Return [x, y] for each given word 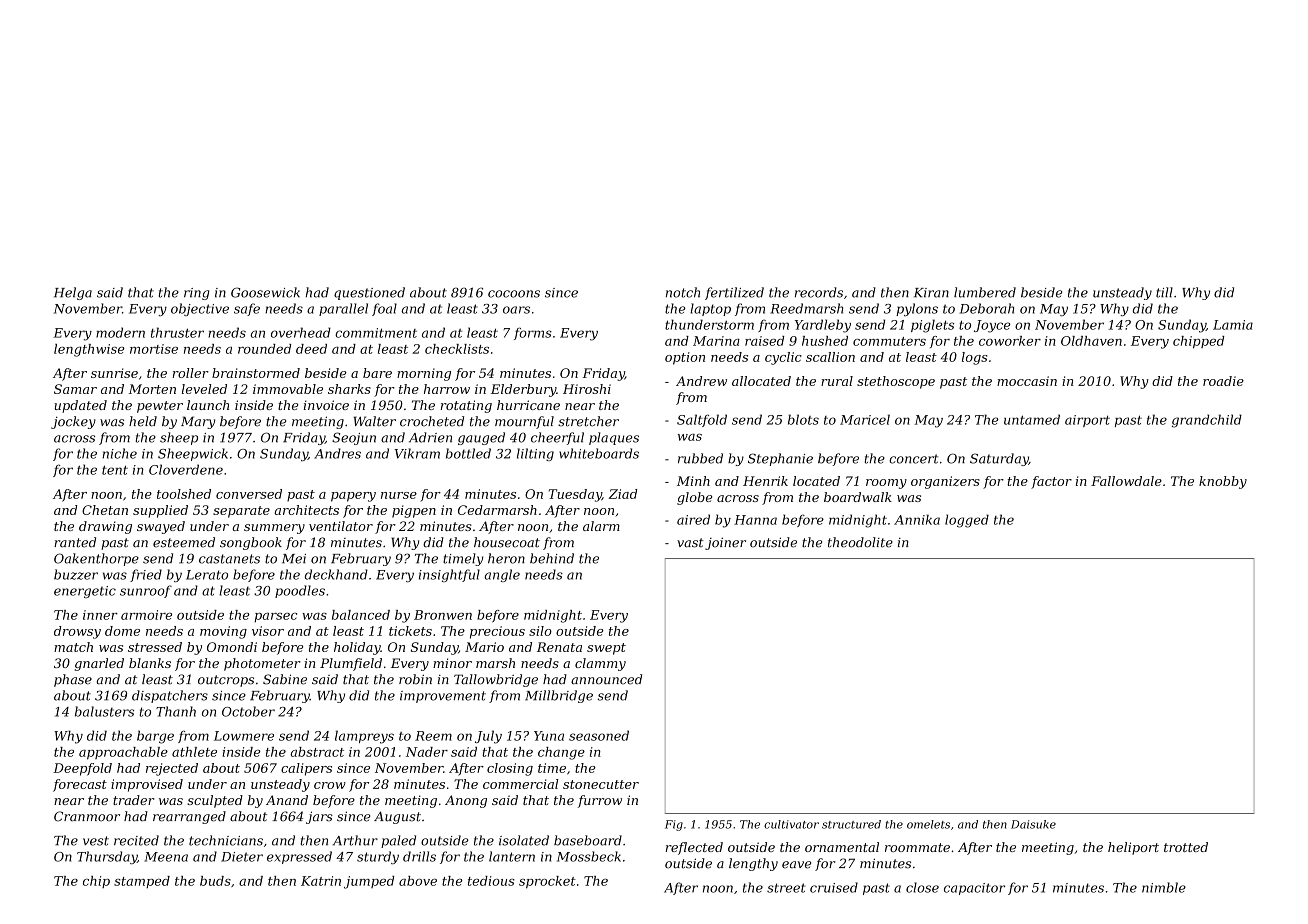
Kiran [931, 293]
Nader [427, 752]
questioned [369, 293]
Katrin [321, 881]
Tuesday [575, 495]
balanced [361, 615]
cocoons [514, 294]
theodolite [860, 542]
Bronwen [443, 615]
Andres [337, 453]
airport [1087, 421]
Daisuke [1033, 824]
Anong [466, 801]
